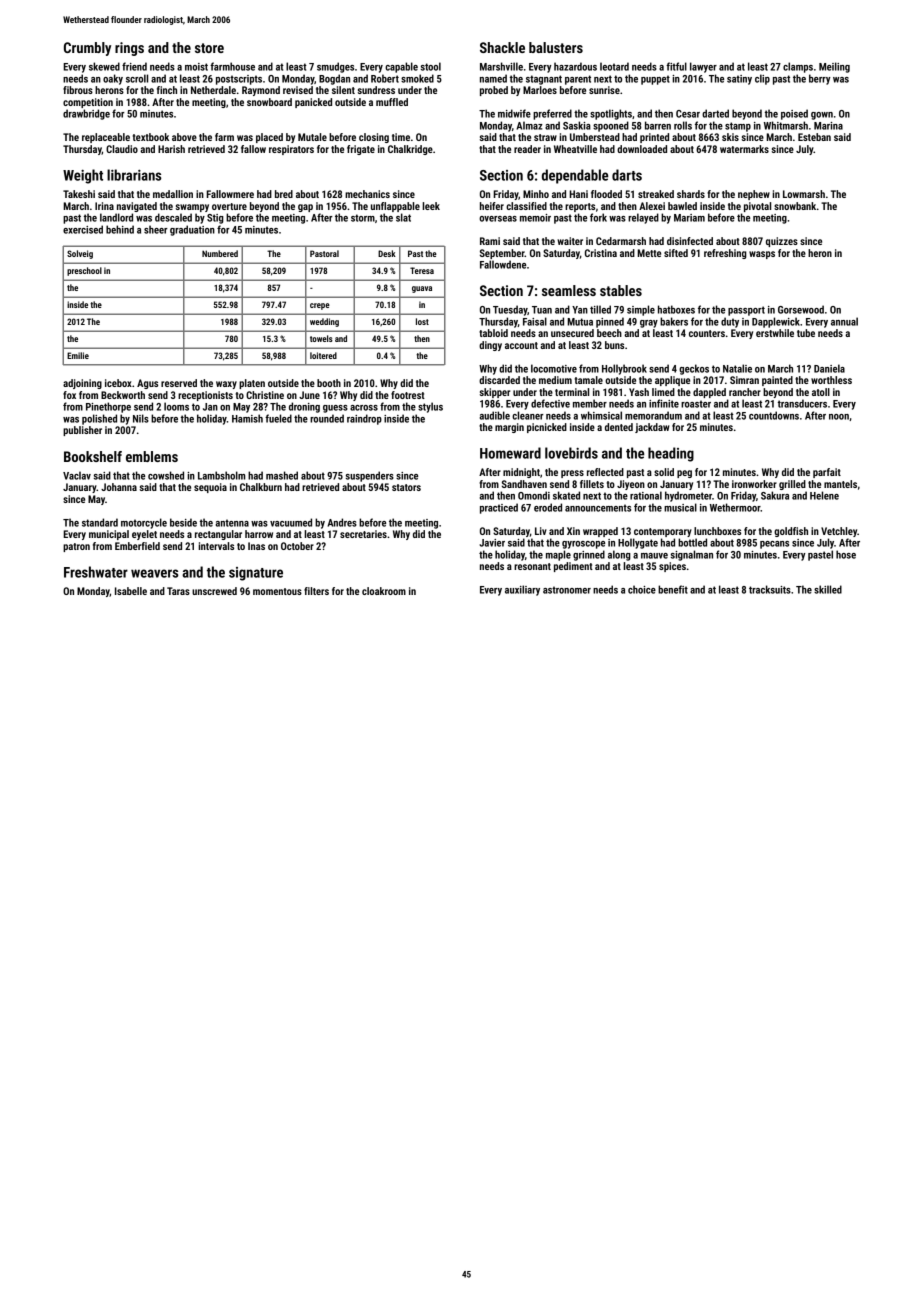  Describe the element at coordinates (87, 49) in the screenshot. I see `Crumbly` at that location.
